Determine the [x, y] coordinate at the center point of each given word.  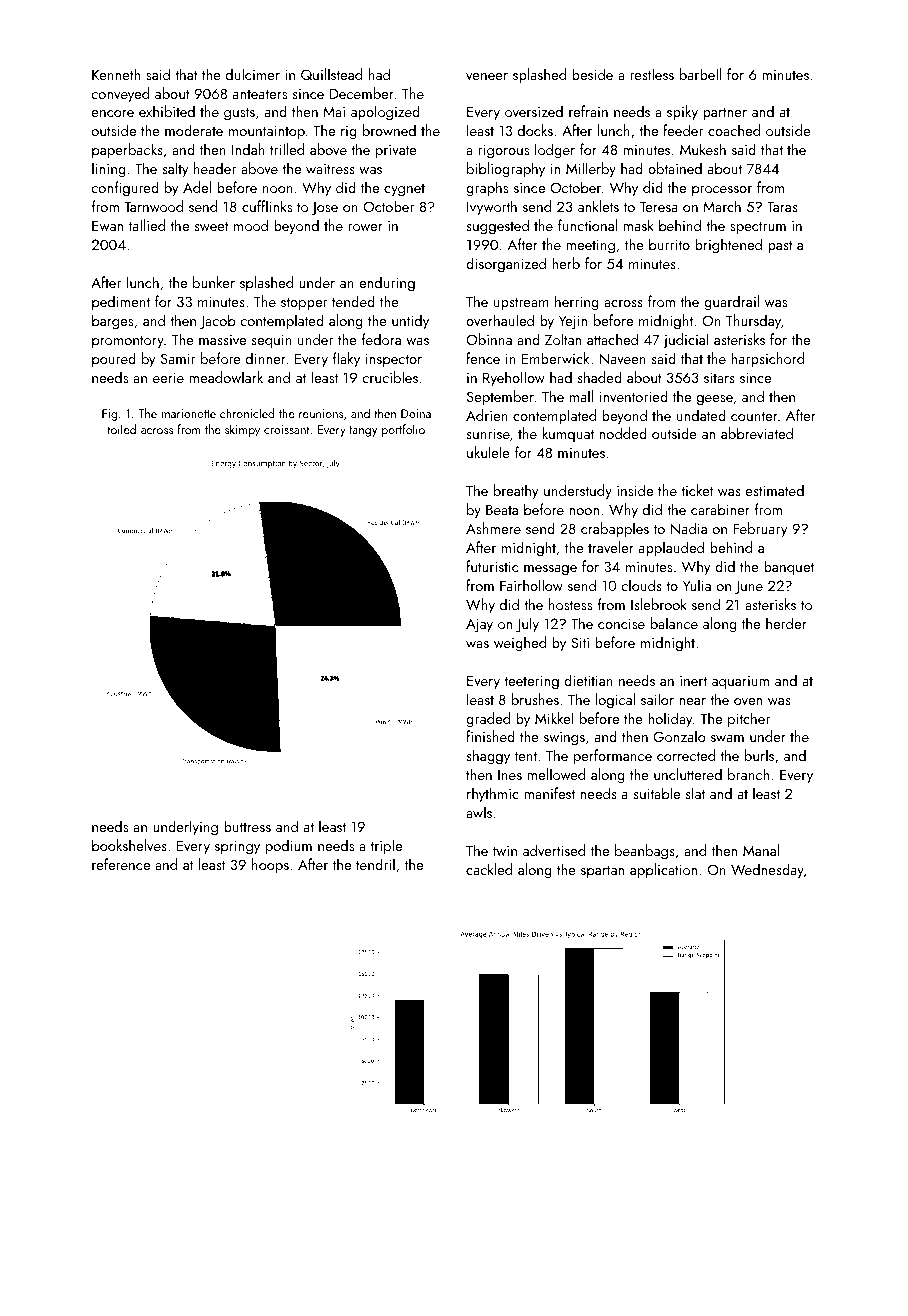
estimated [775, 490]
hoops [270, 865]
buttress [247, 826]
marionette [189, 413]
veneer [487, 76]
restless [652, 74]
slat [695, 793]
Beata [502, 509]
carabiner [720, 509]
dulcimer [253, 74]
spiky [682, 112]
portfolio [403, 430]
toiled [121, 429]
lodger [555, 151]
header [215, 168]
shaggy [488, 757]
